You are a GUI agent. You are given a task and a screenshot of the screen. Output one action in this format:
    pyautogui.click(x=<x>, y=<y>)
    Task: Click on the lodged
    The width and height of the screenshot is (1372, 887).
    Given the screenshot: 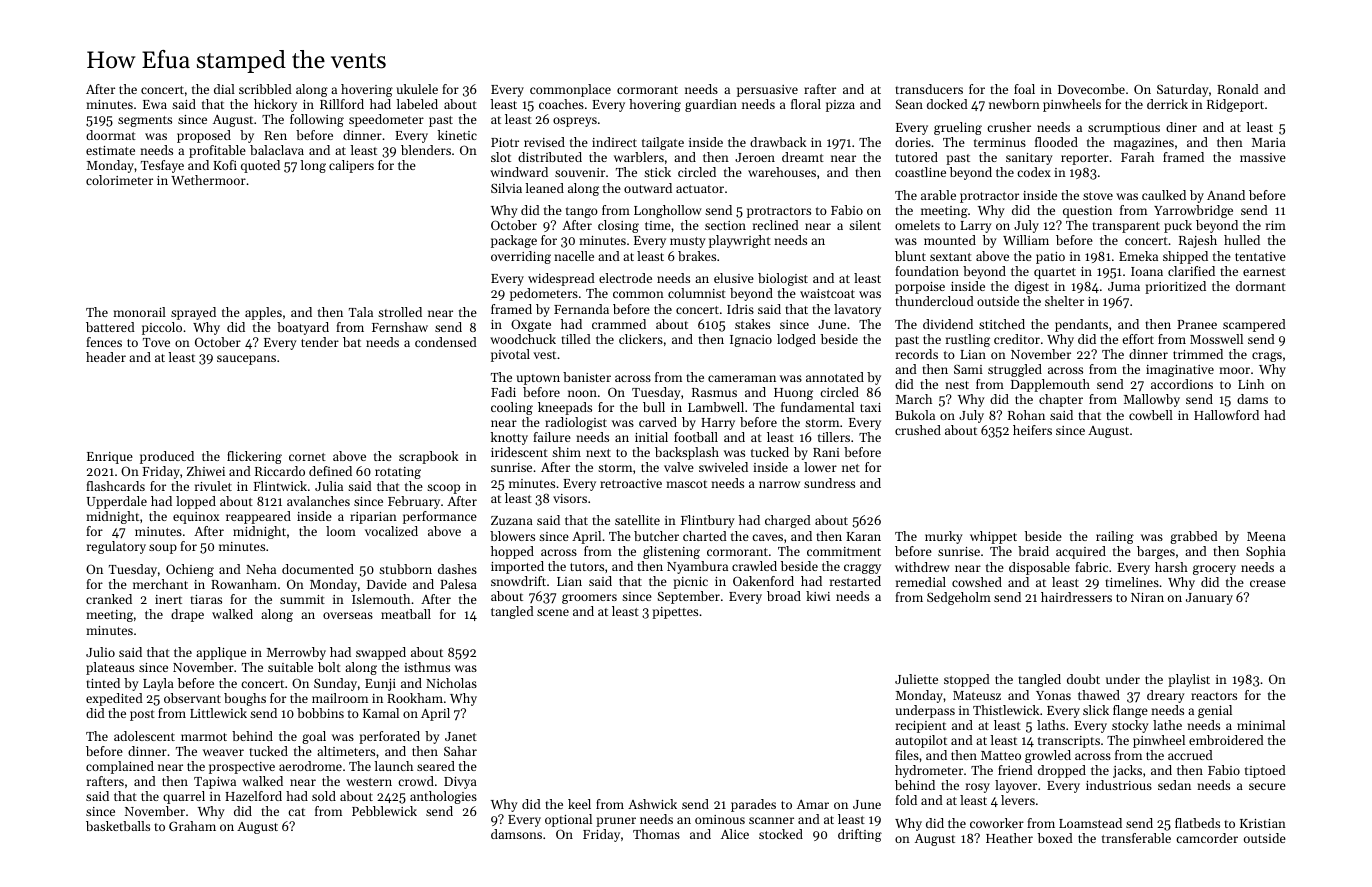 What is the action you would take?
    pyautogui.click(x=796, y=340)
